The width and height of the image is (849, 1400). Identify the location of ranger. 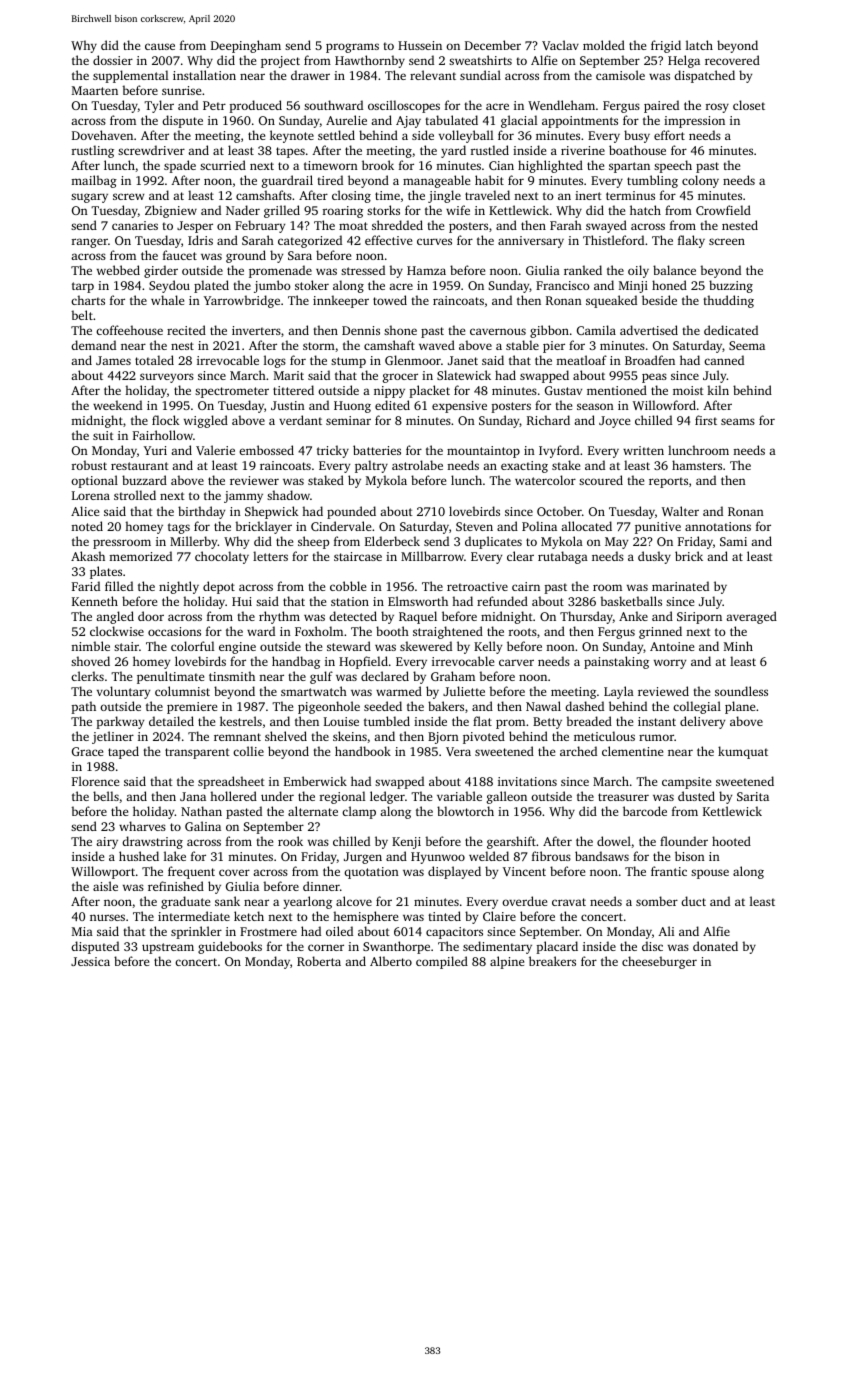
(90, 243).
